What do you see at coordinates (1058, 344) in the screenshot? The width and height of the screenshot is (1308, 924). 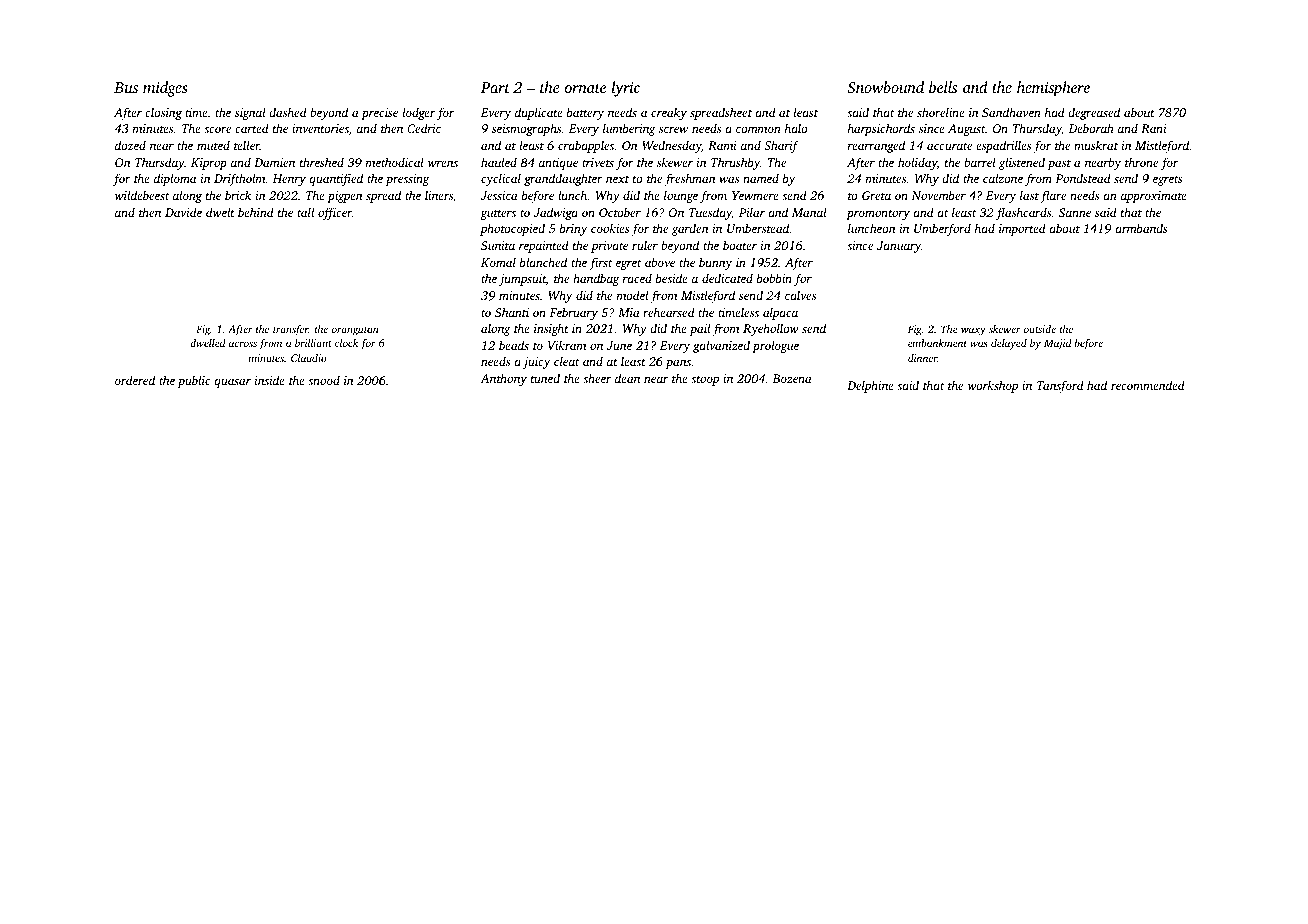 I see `Majid` at bounding box center [1058, 344].
